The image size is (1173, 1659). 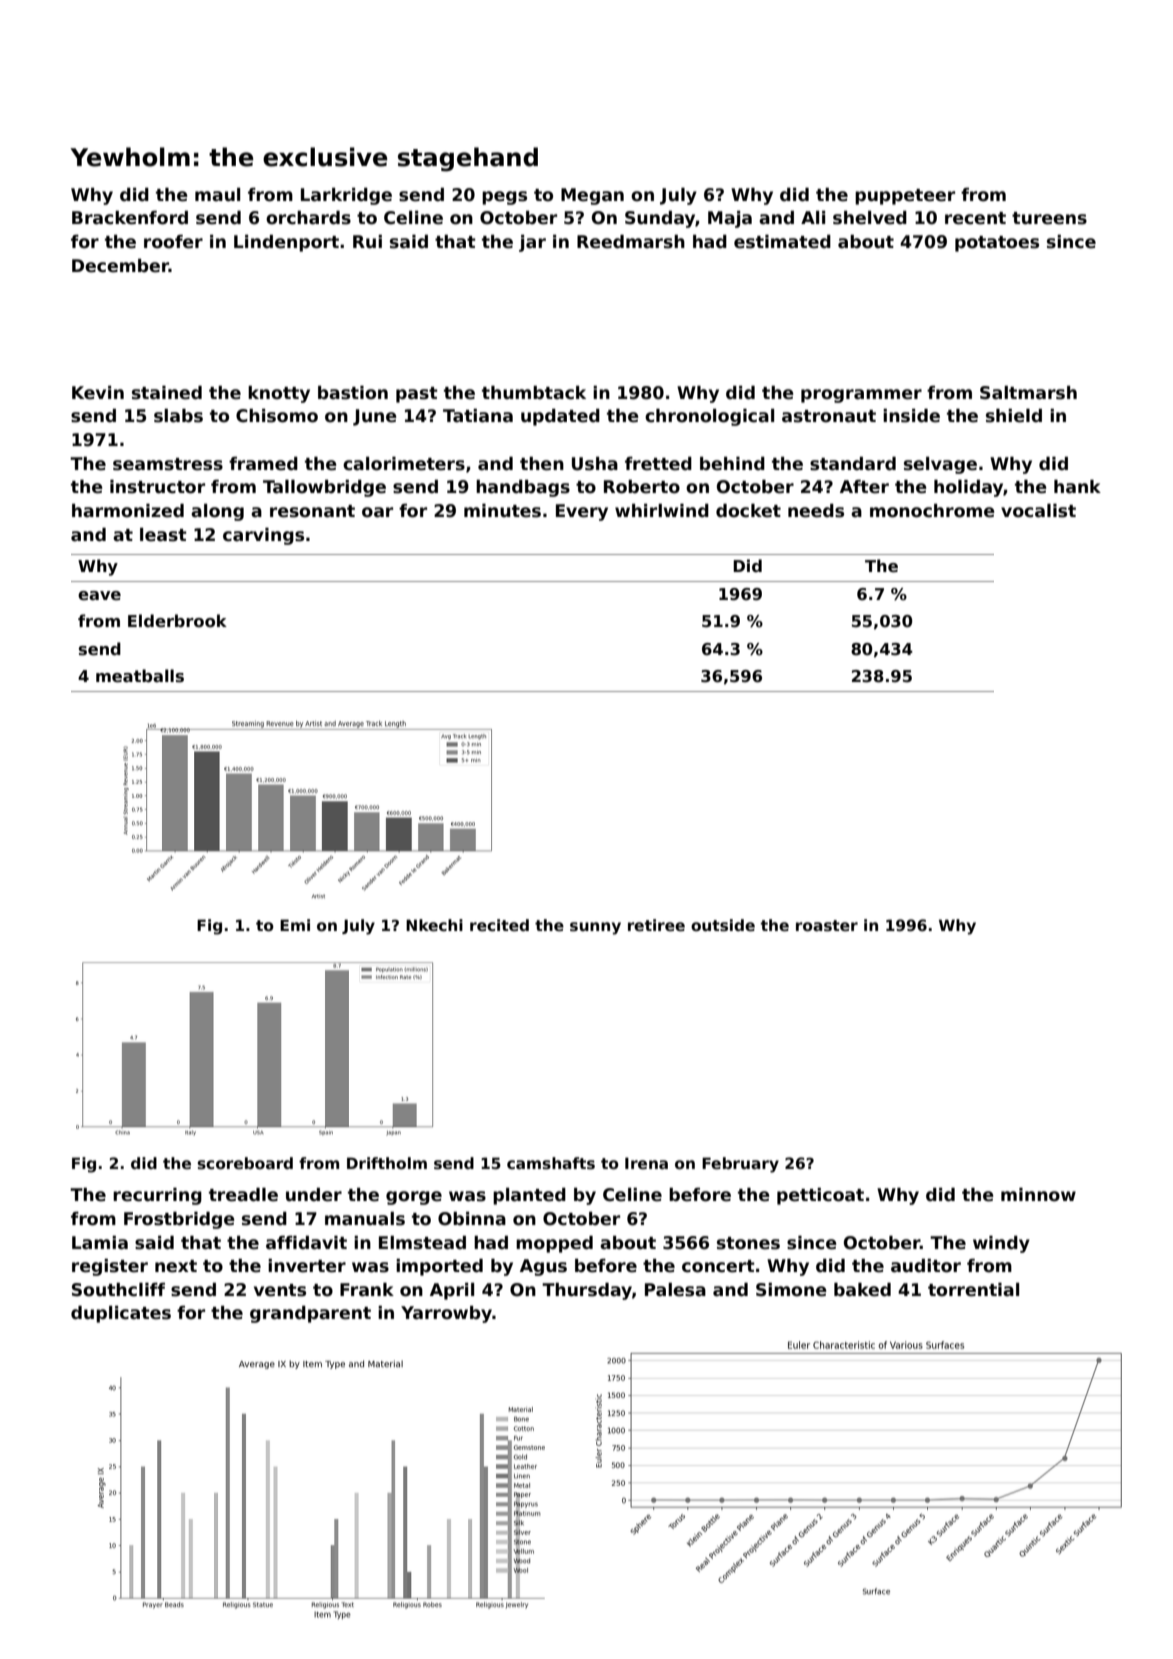 What do you see at coordinates (543, 1267) in the document?
I see `Agus` at bounding box center [543, 1267].
